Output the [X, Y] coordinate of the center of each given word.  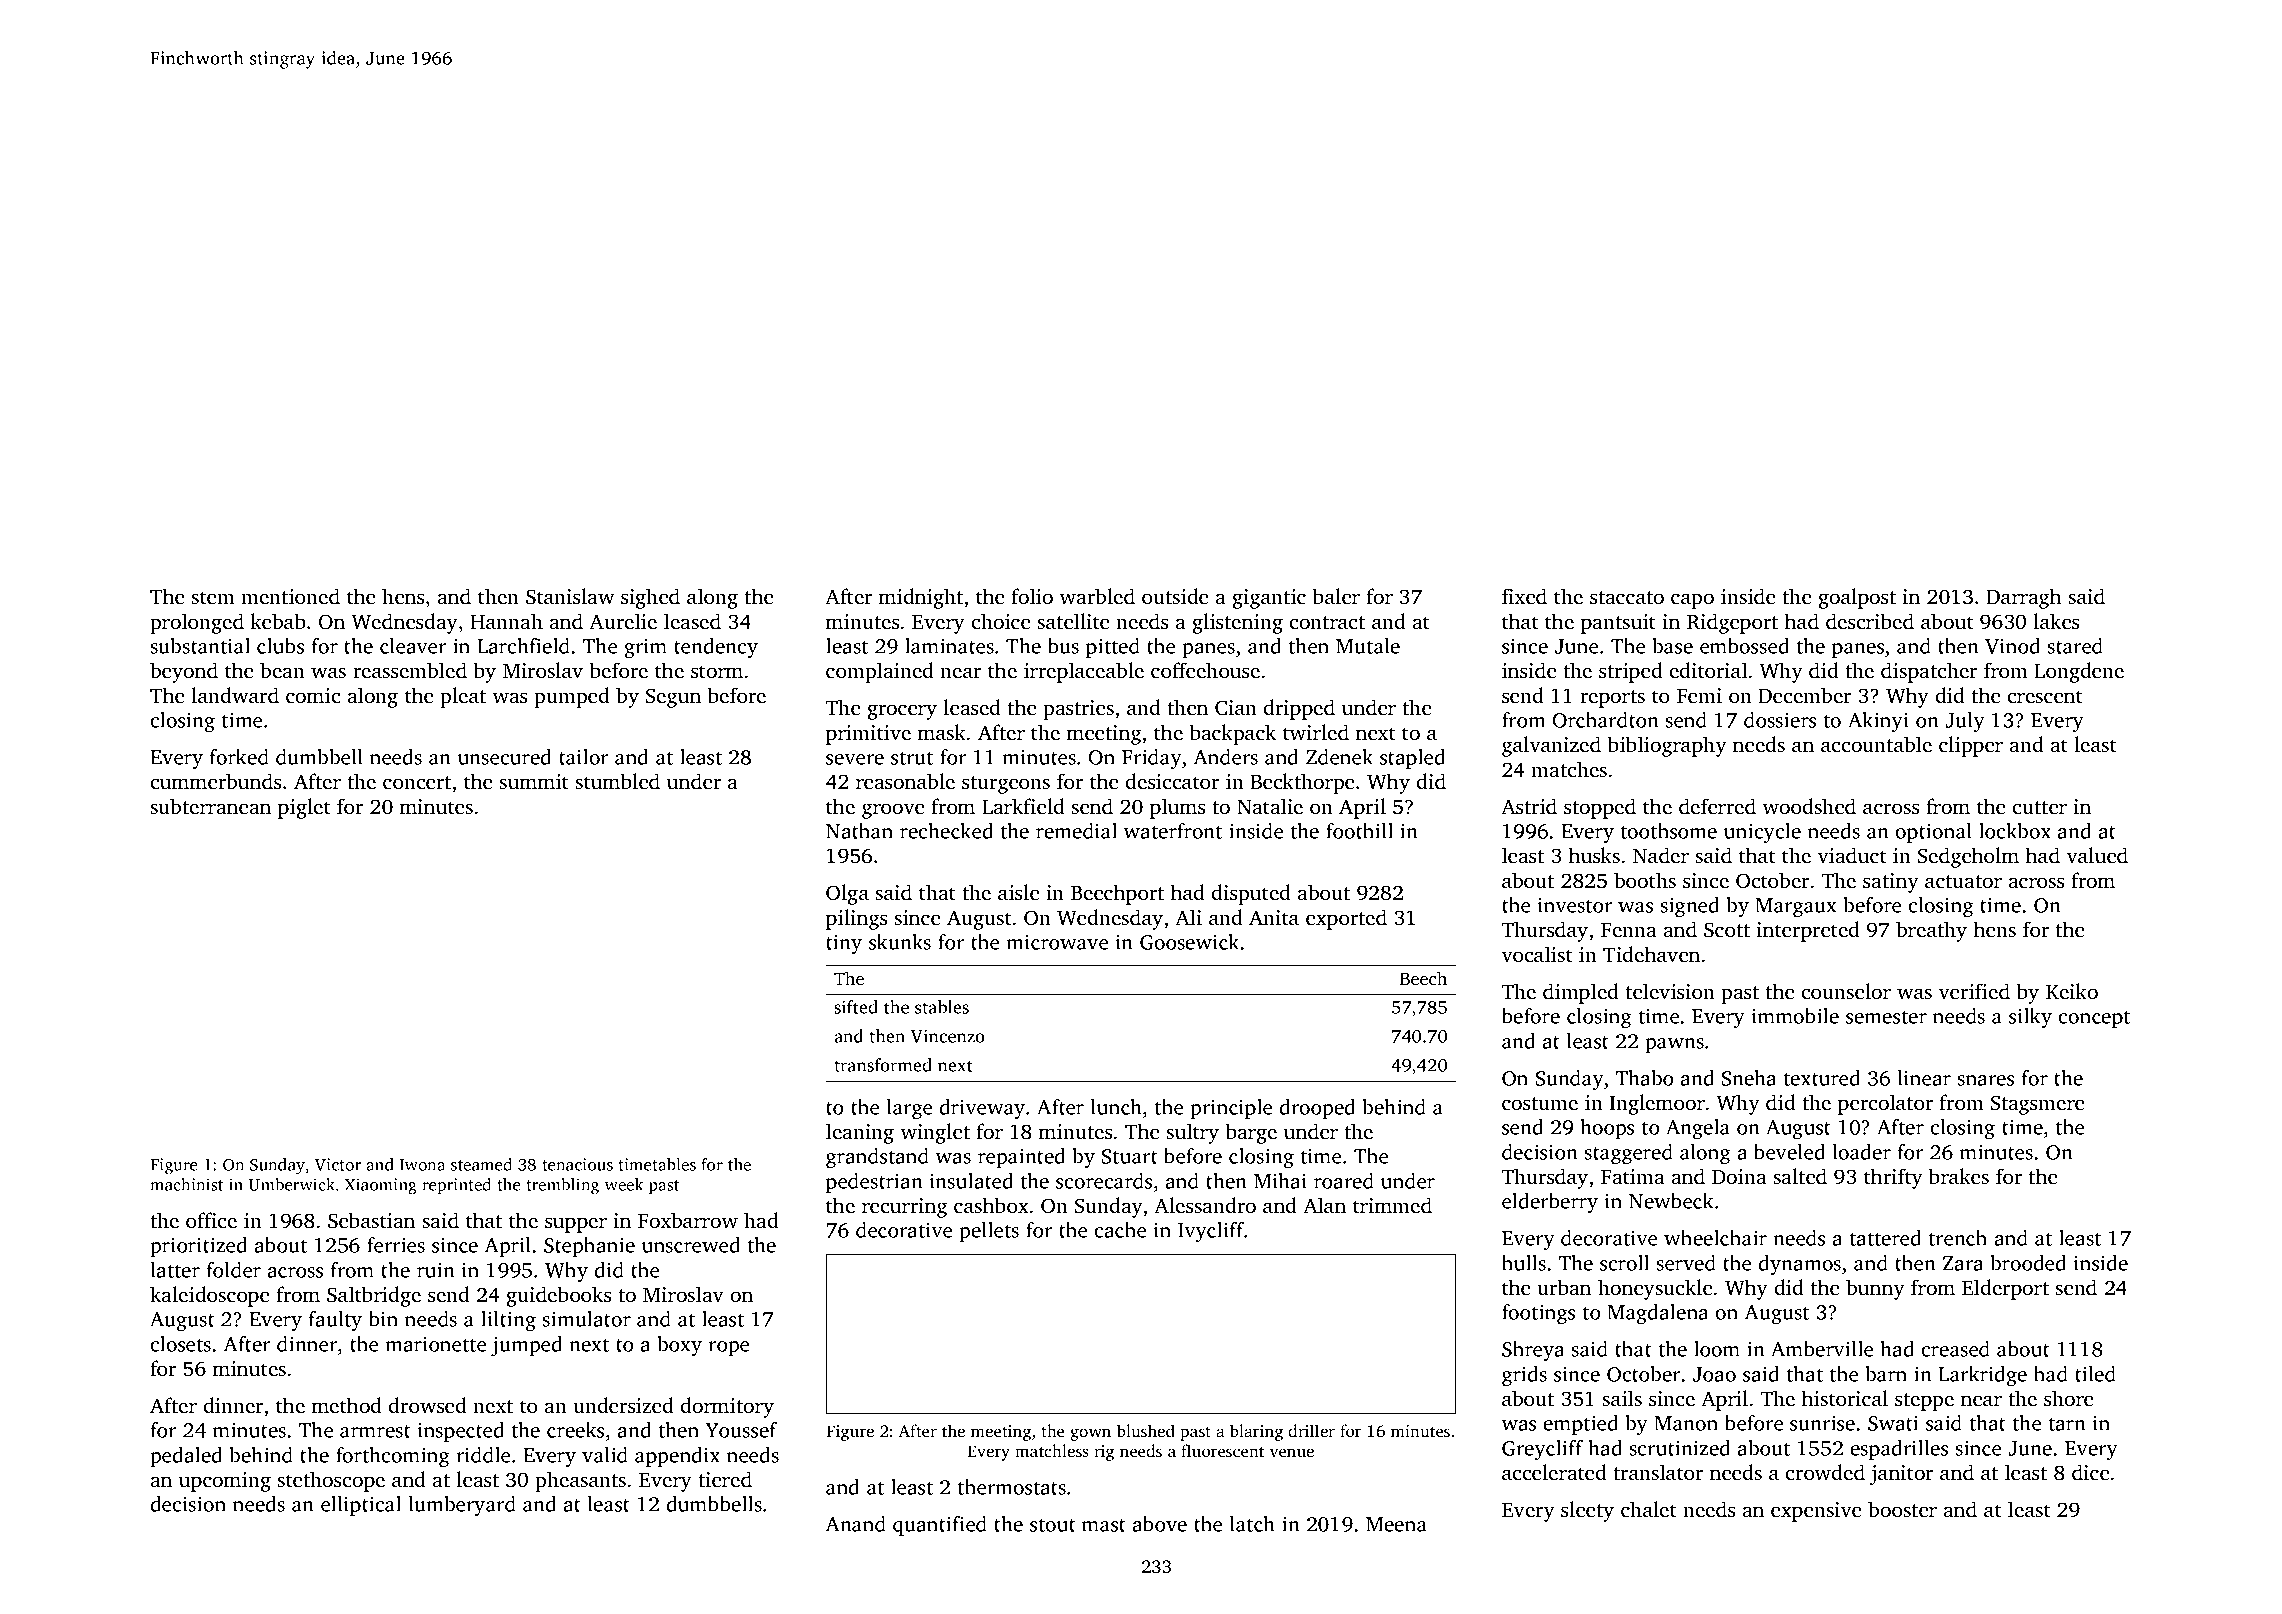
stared [2075, 646]
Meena [1396, 1524]
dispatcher [1929, 672]
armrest [375, 1431]
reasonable [905, 781]
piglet [304, 808]
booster [1902, 1509]
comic [313, 695]
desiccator [1172, 781]
